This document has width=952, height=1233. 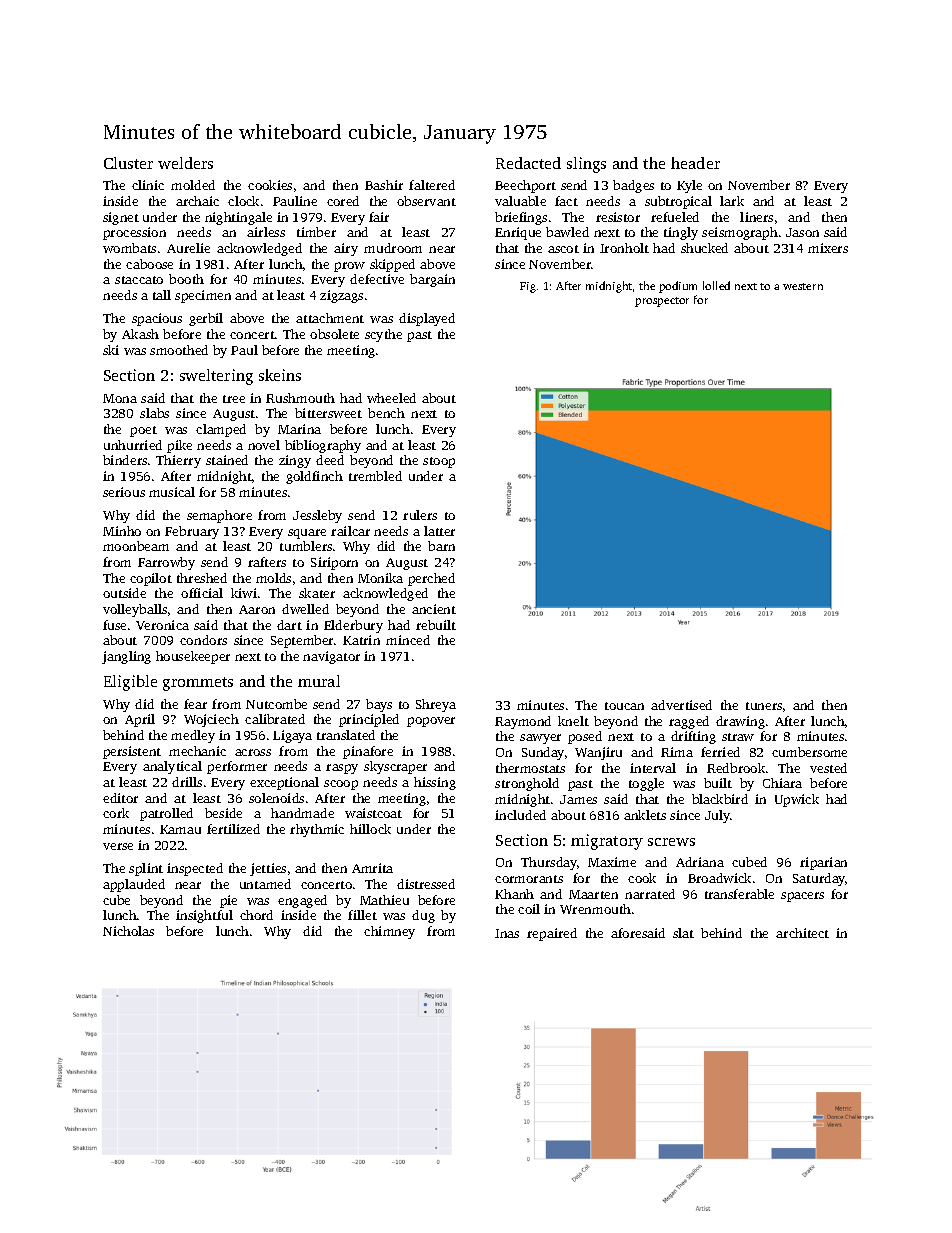 I want to click on bays, so click(x=379, y=705).
